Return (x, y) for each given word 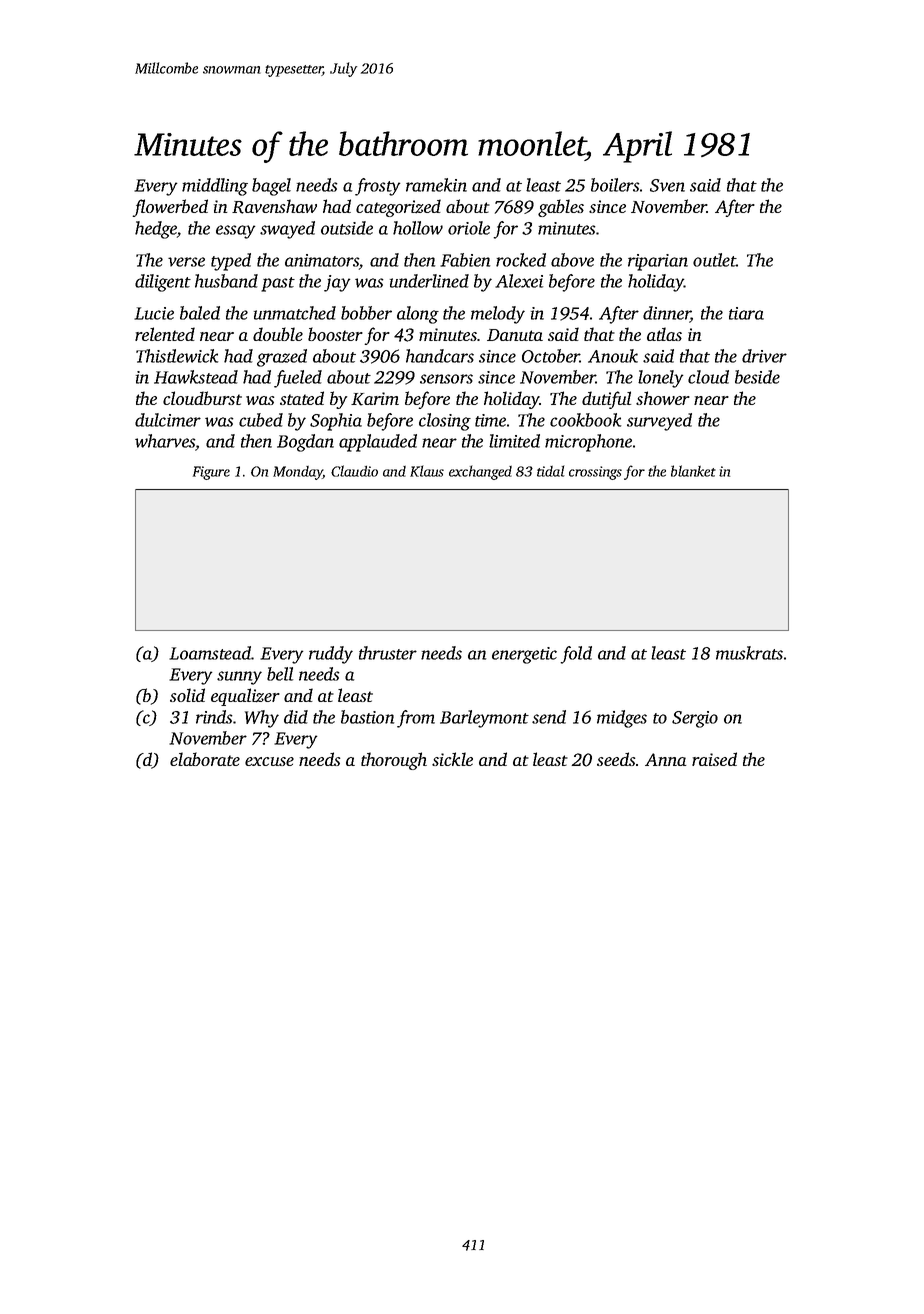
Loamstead (210, 653)
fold (576, 655)
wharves (165, 441)
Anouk (613, 356)
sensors (446, 379)
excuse (269, 761)
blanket (693, 471)
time (490, 420)
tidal (551, 471)
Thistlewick (177, 356)
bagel (271, 187)
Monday (298, 473)
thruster (388, 653)
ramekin (436, 185)
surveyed (659, 422)
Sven (667, 185)
